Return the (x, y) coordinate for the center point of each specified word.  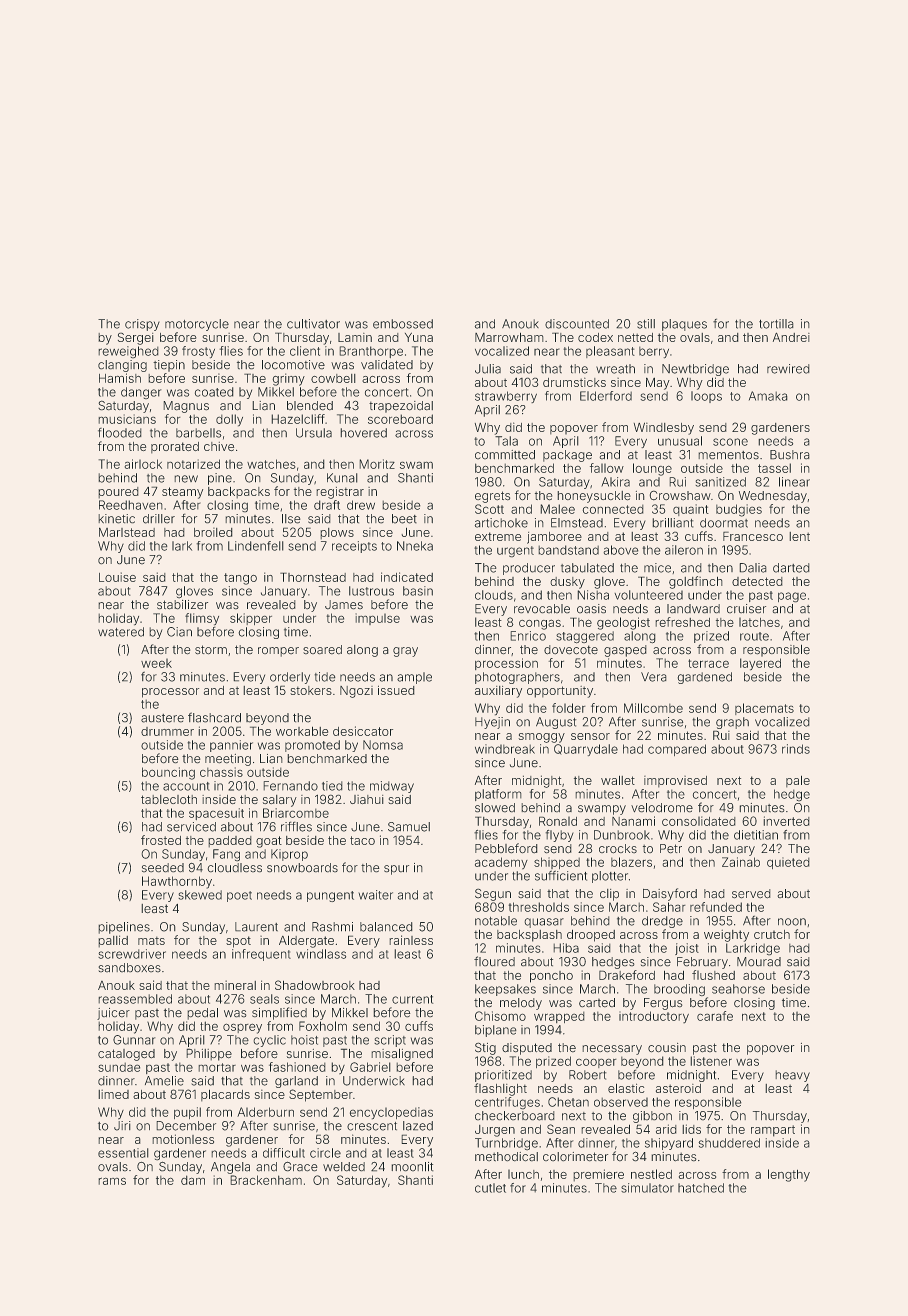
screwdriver (132, 954)
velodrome (662, 808)
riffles (296, 826)
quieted (788, 863)
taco (362, 840)
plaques (684, 325)
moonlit (412, 1167)
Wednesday (773, 497)
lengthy (789, 1175)
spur (396, 870)
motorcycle (197, 325)
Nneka (415, 546)
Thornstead (313, 577)
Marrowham (509, 337)
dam (193, 1180)
